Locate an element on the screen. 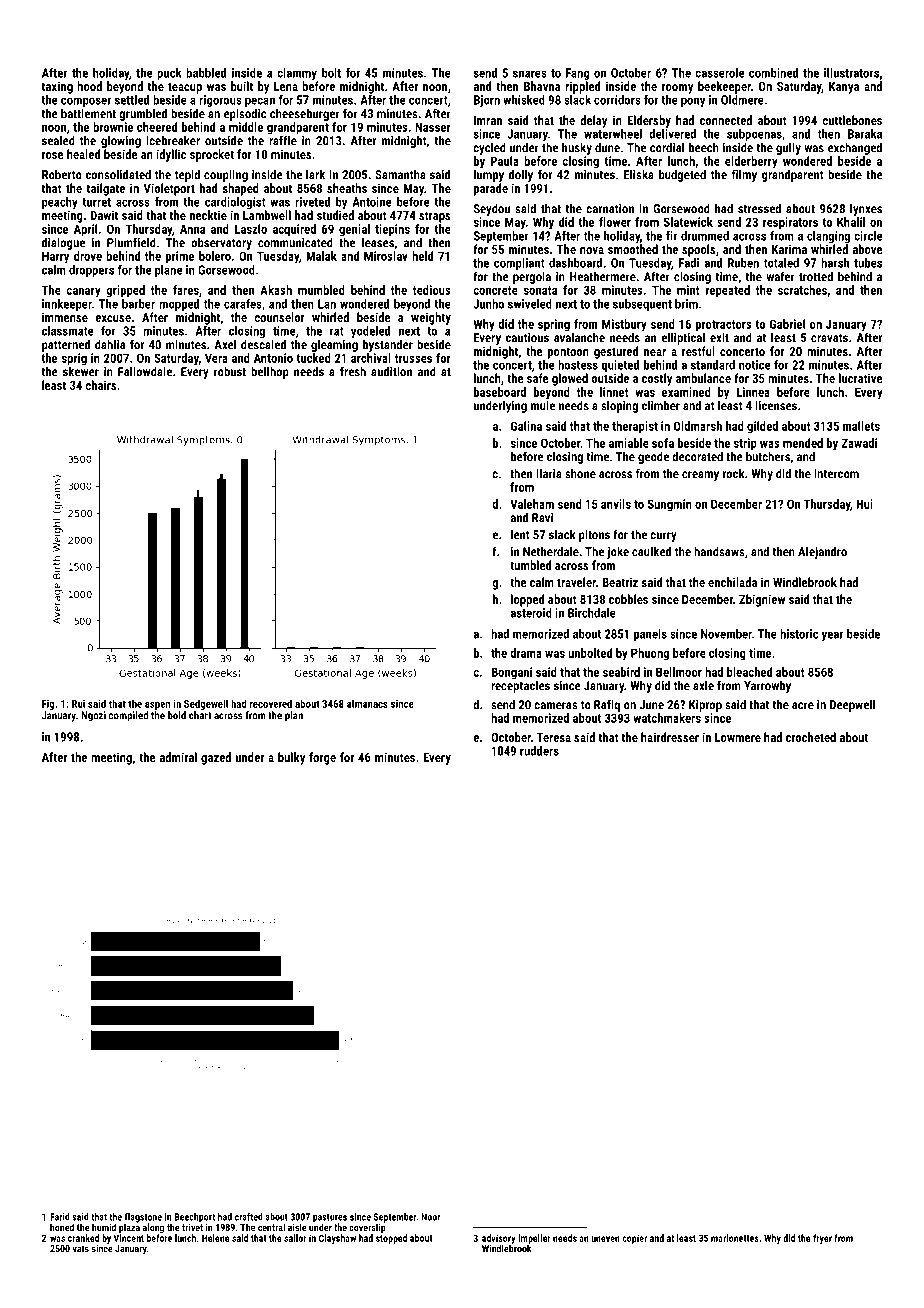 Image resolution: width=924 pixels, height=1308 pixels. Clayshaw is located at coordinates (337, 1239).
